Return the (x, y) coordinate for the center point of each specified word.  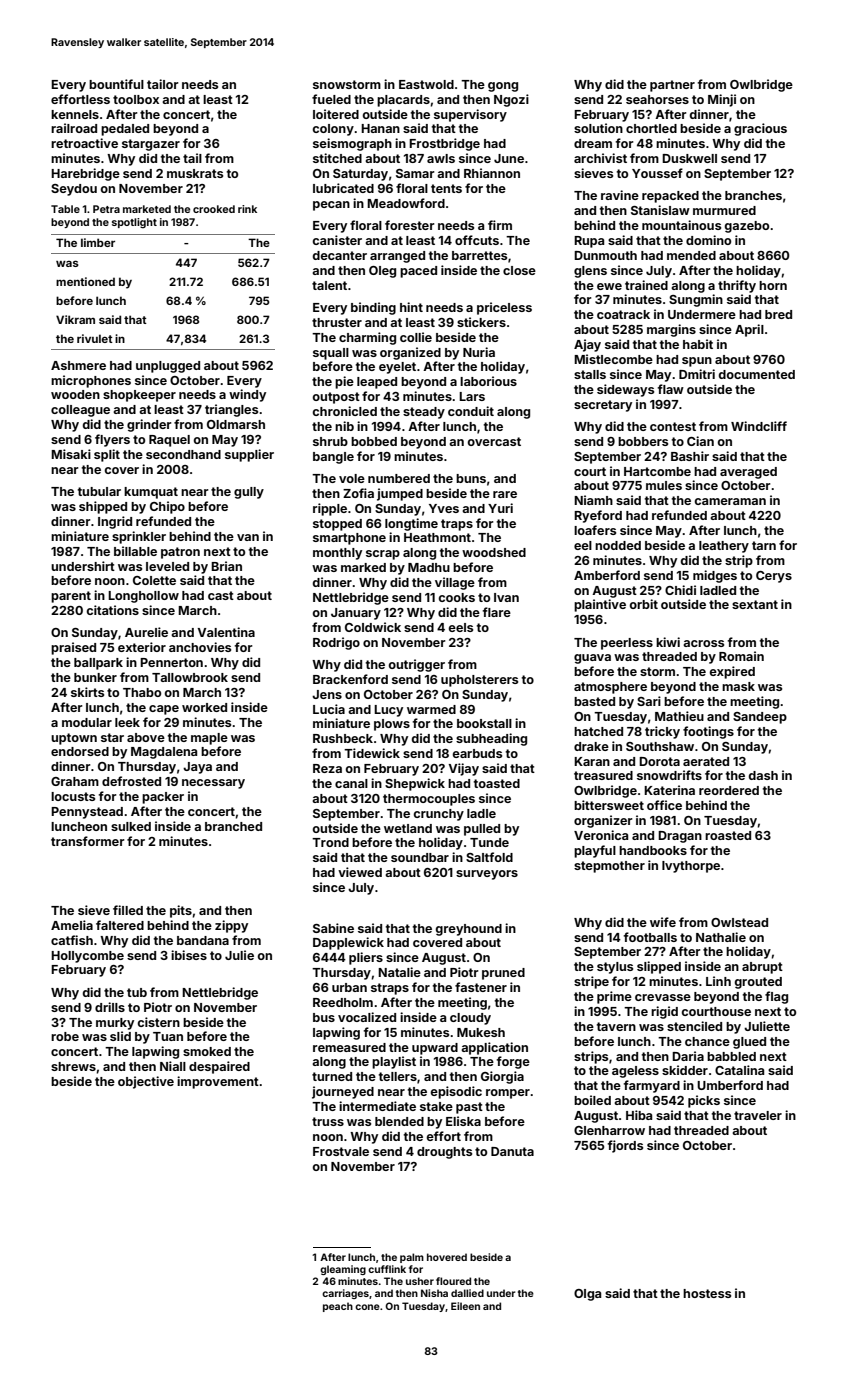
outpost (336, 398)
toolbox (136, 99)
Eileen (465, 1306)
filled (128, 910)
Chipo (167, 507)
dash (763, 775)
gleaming (343, 1270)
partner (672, 86)
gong (503, 87)
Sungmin (696, 300)
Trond (330, 842)
